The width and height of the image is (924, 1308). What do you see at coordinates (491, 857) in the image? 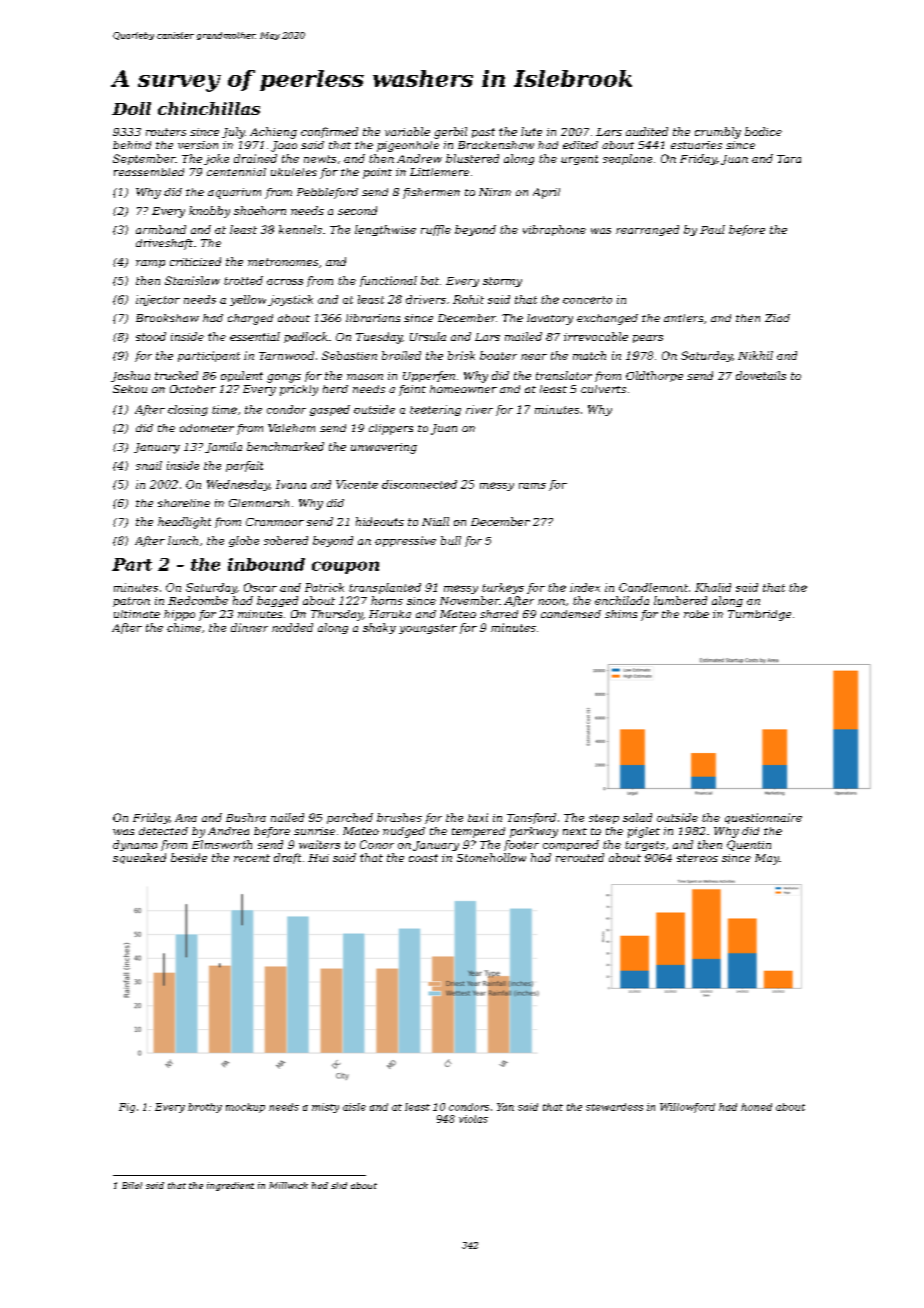
I see `Stonehollow` at bounding box center [491, 857].
